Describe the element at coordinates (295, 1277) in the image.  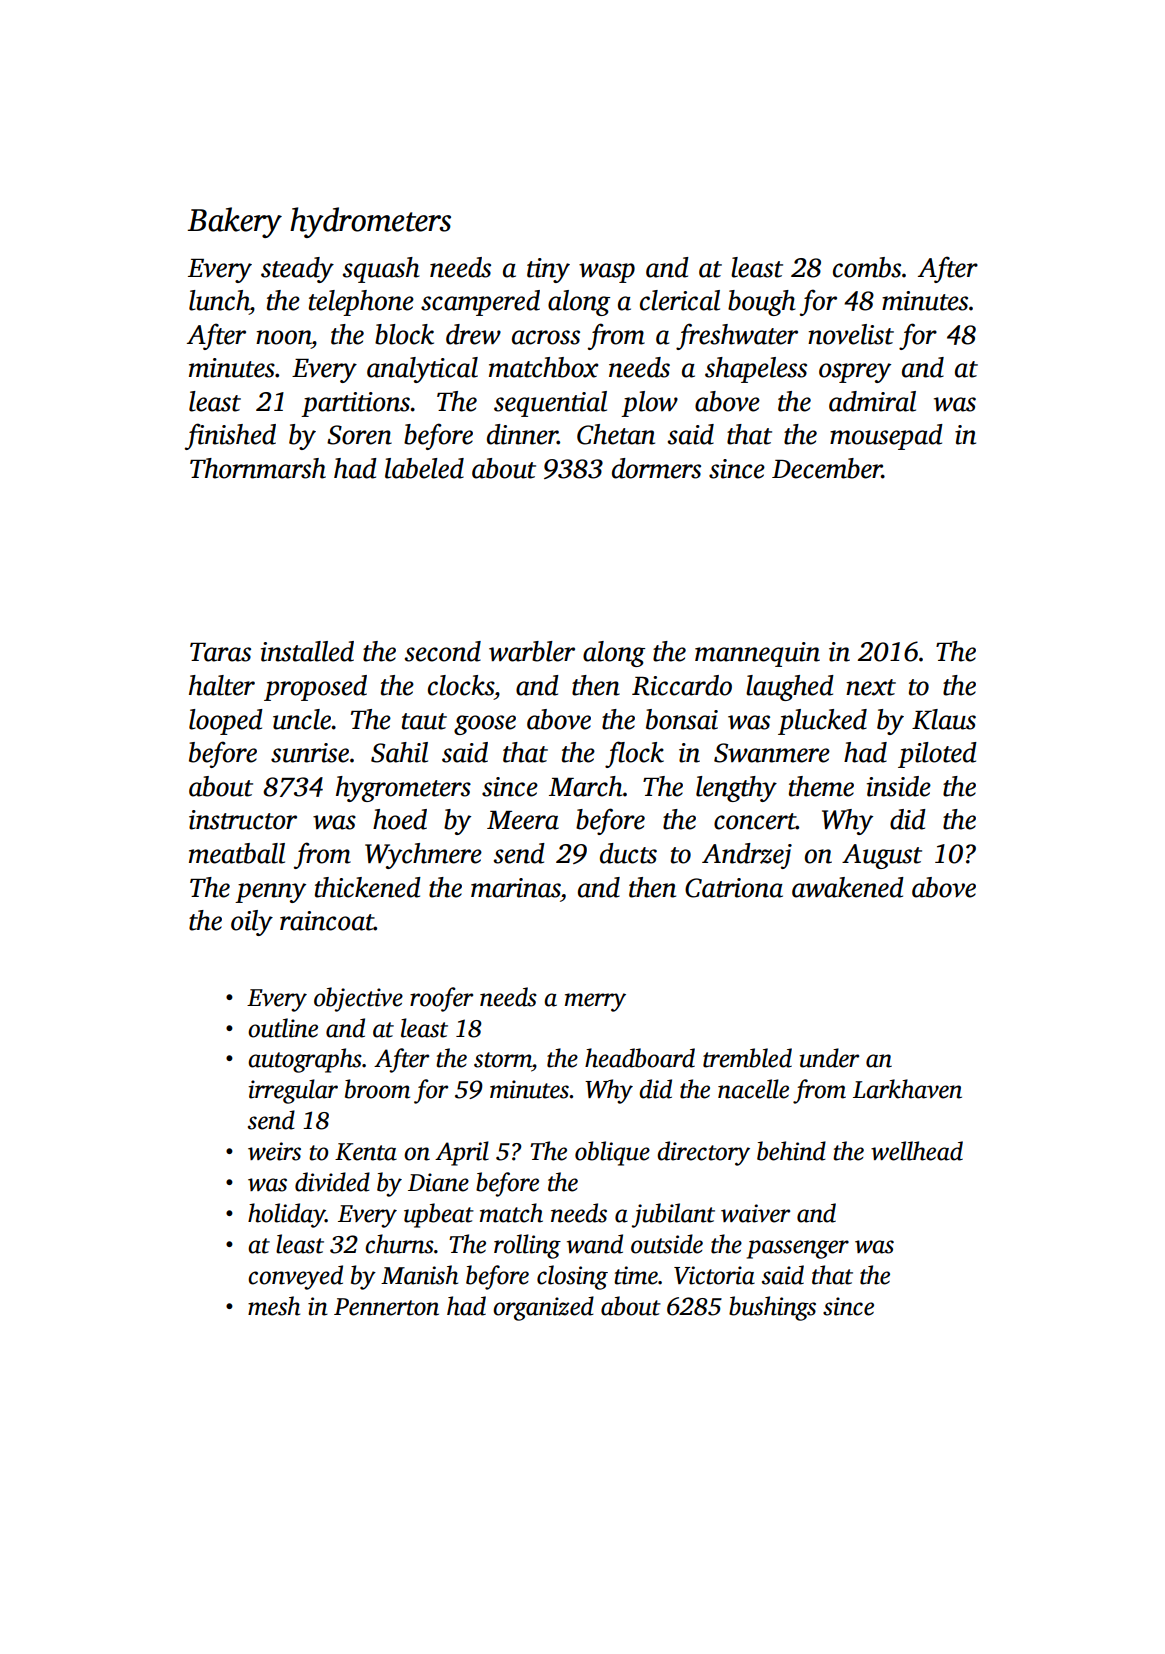
I see `conveyed` at that location.
